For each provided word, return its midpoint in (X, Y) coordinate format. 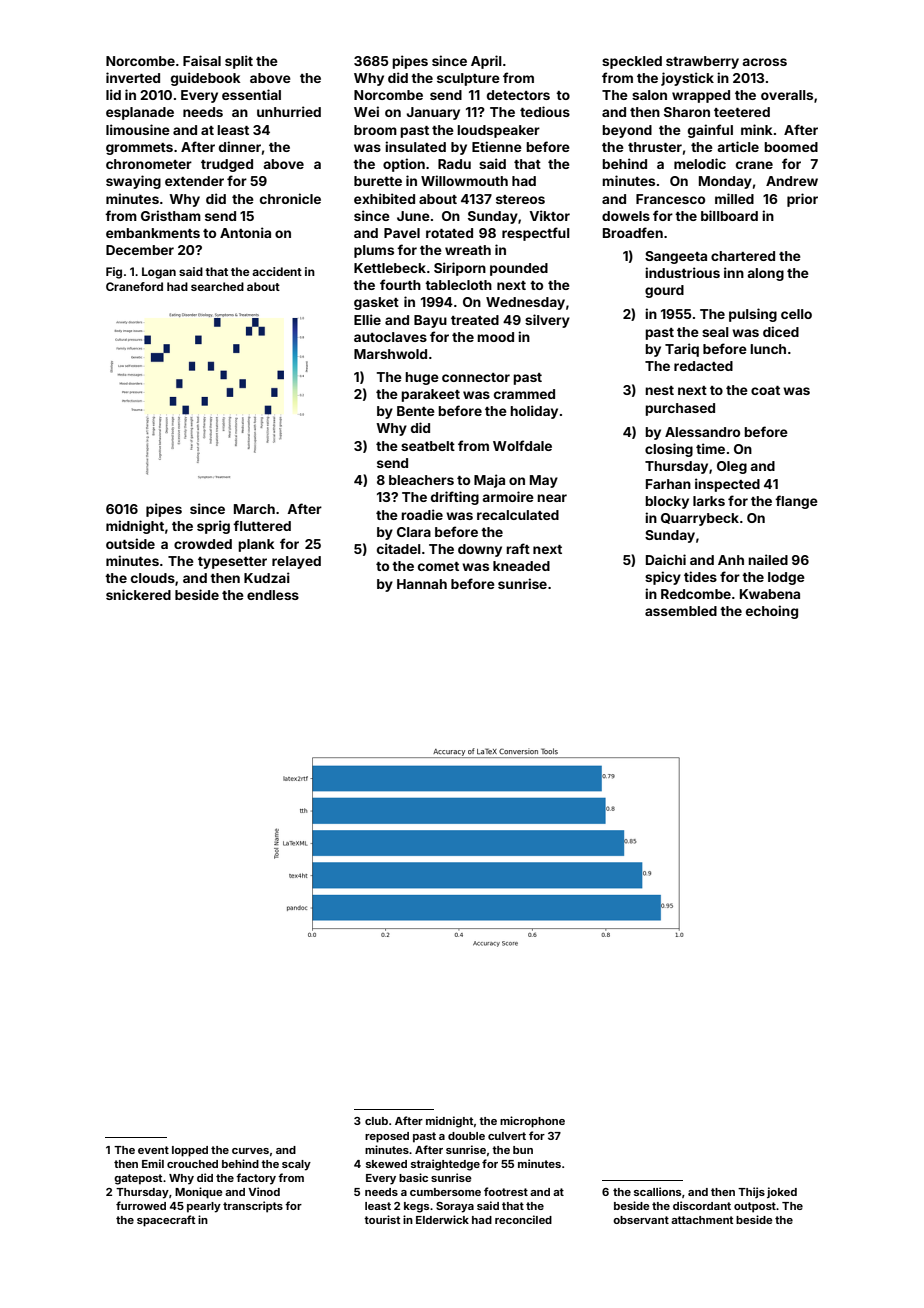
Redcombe (696, 594)
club (376, 1121)
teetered (742, 112)
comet (438, 566)
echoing (772, 612)
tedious (545, 111)
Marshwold (390, 354)
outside (130, 543)
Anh (731, 560)
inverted (133, 77)
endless (273, 595)
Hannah (422, 584)
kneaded (521, 566)
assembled (681, 611)
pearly (204, 1207)
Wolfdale (522, 445)
